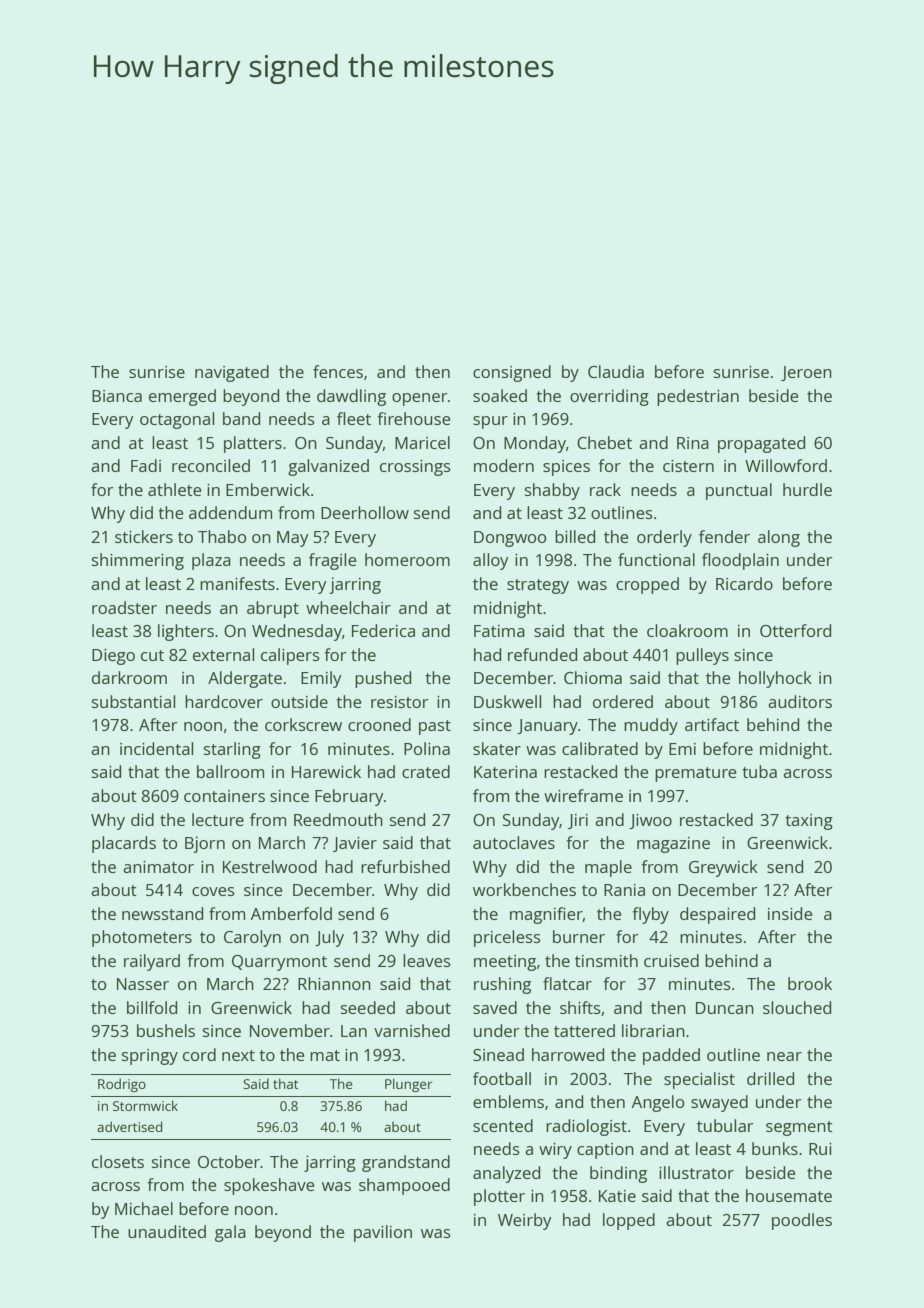 The height and width of the screenshot is (1308, 924). What do you see at coordinates (182, 397) in the screenshot?
I see `emerged` at bounding box center [182, 397].
